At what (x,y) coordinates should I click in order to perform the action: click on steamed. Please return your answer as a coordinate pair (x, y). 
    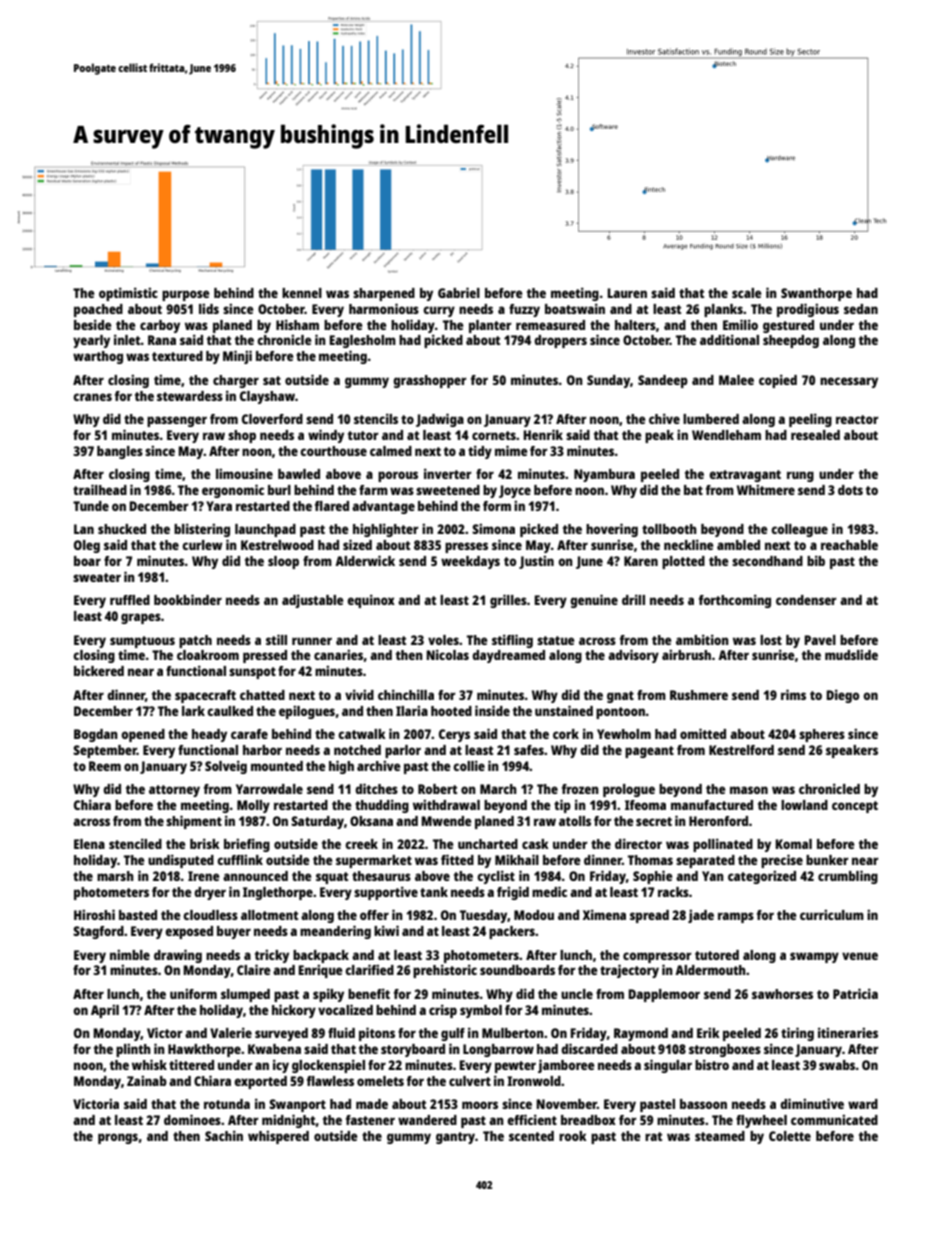
    Looking at the image, I should click on (720, 1136).
